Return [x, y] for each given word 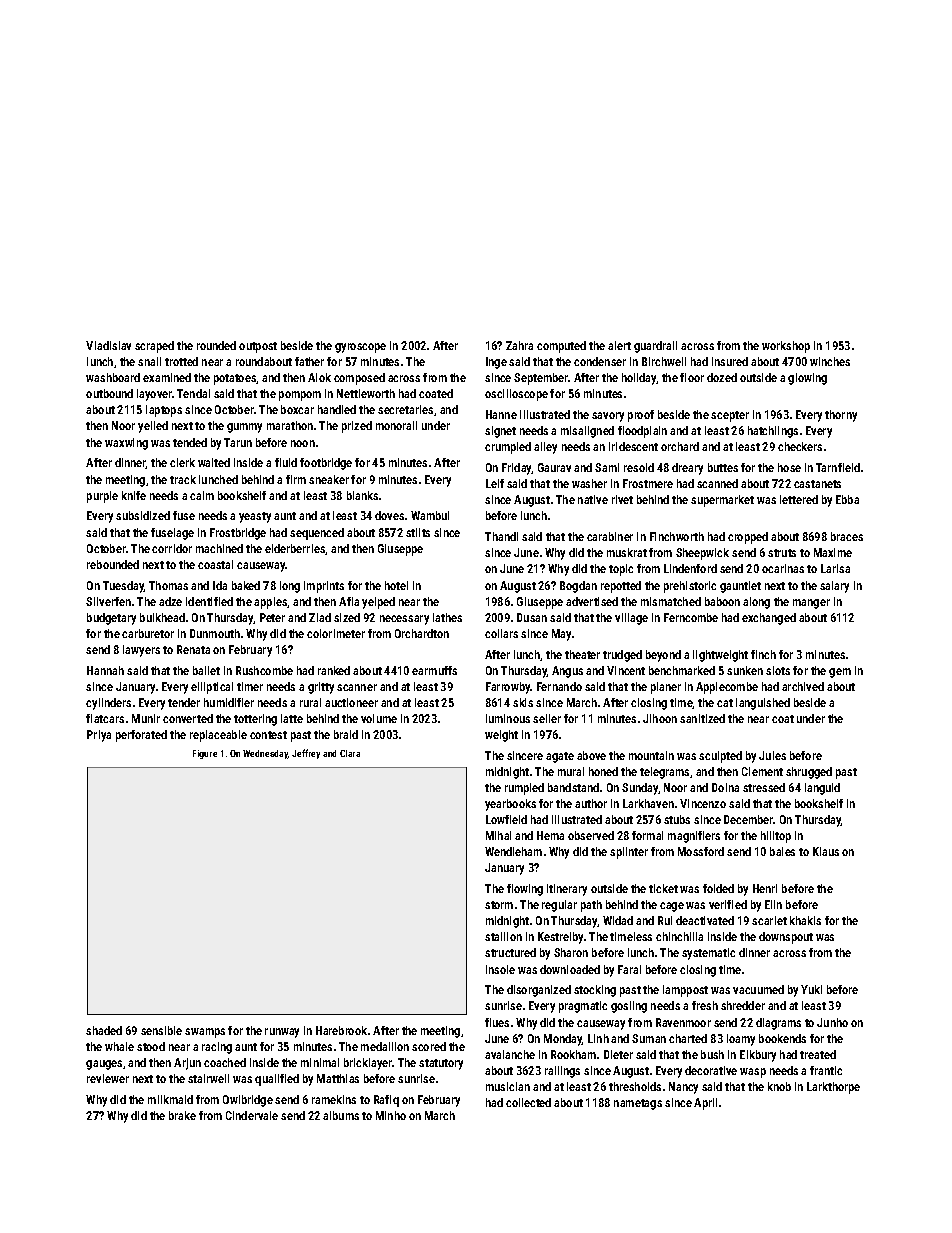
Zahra [519, 345]
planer [666, 688]
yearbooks [510, 805]
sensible [161, 1030]
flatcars [105, 718]
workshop [786, 347]
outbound [109, 393]
